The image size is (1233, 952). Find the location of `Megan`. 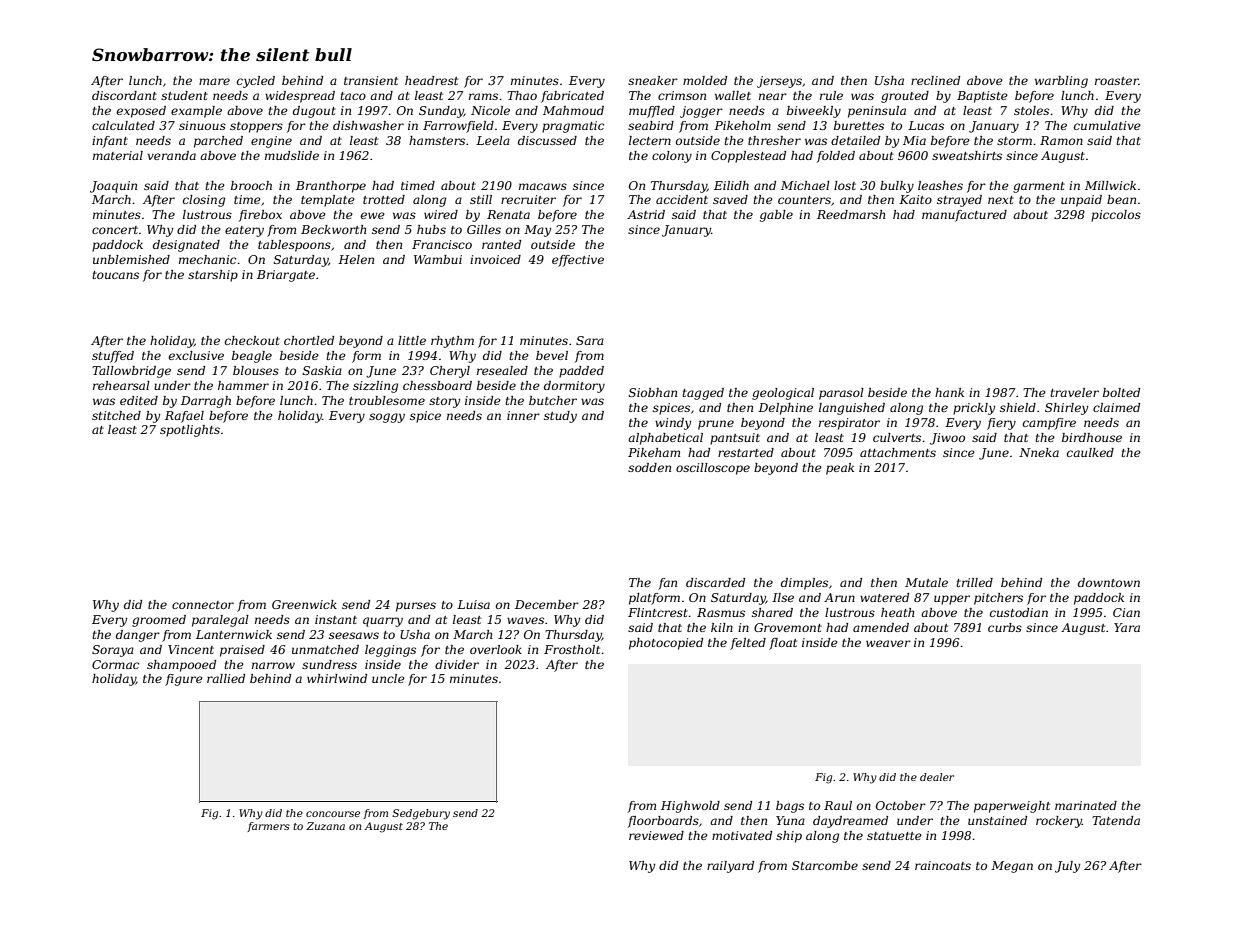

Megan is located at coordinates (1012, 867).
